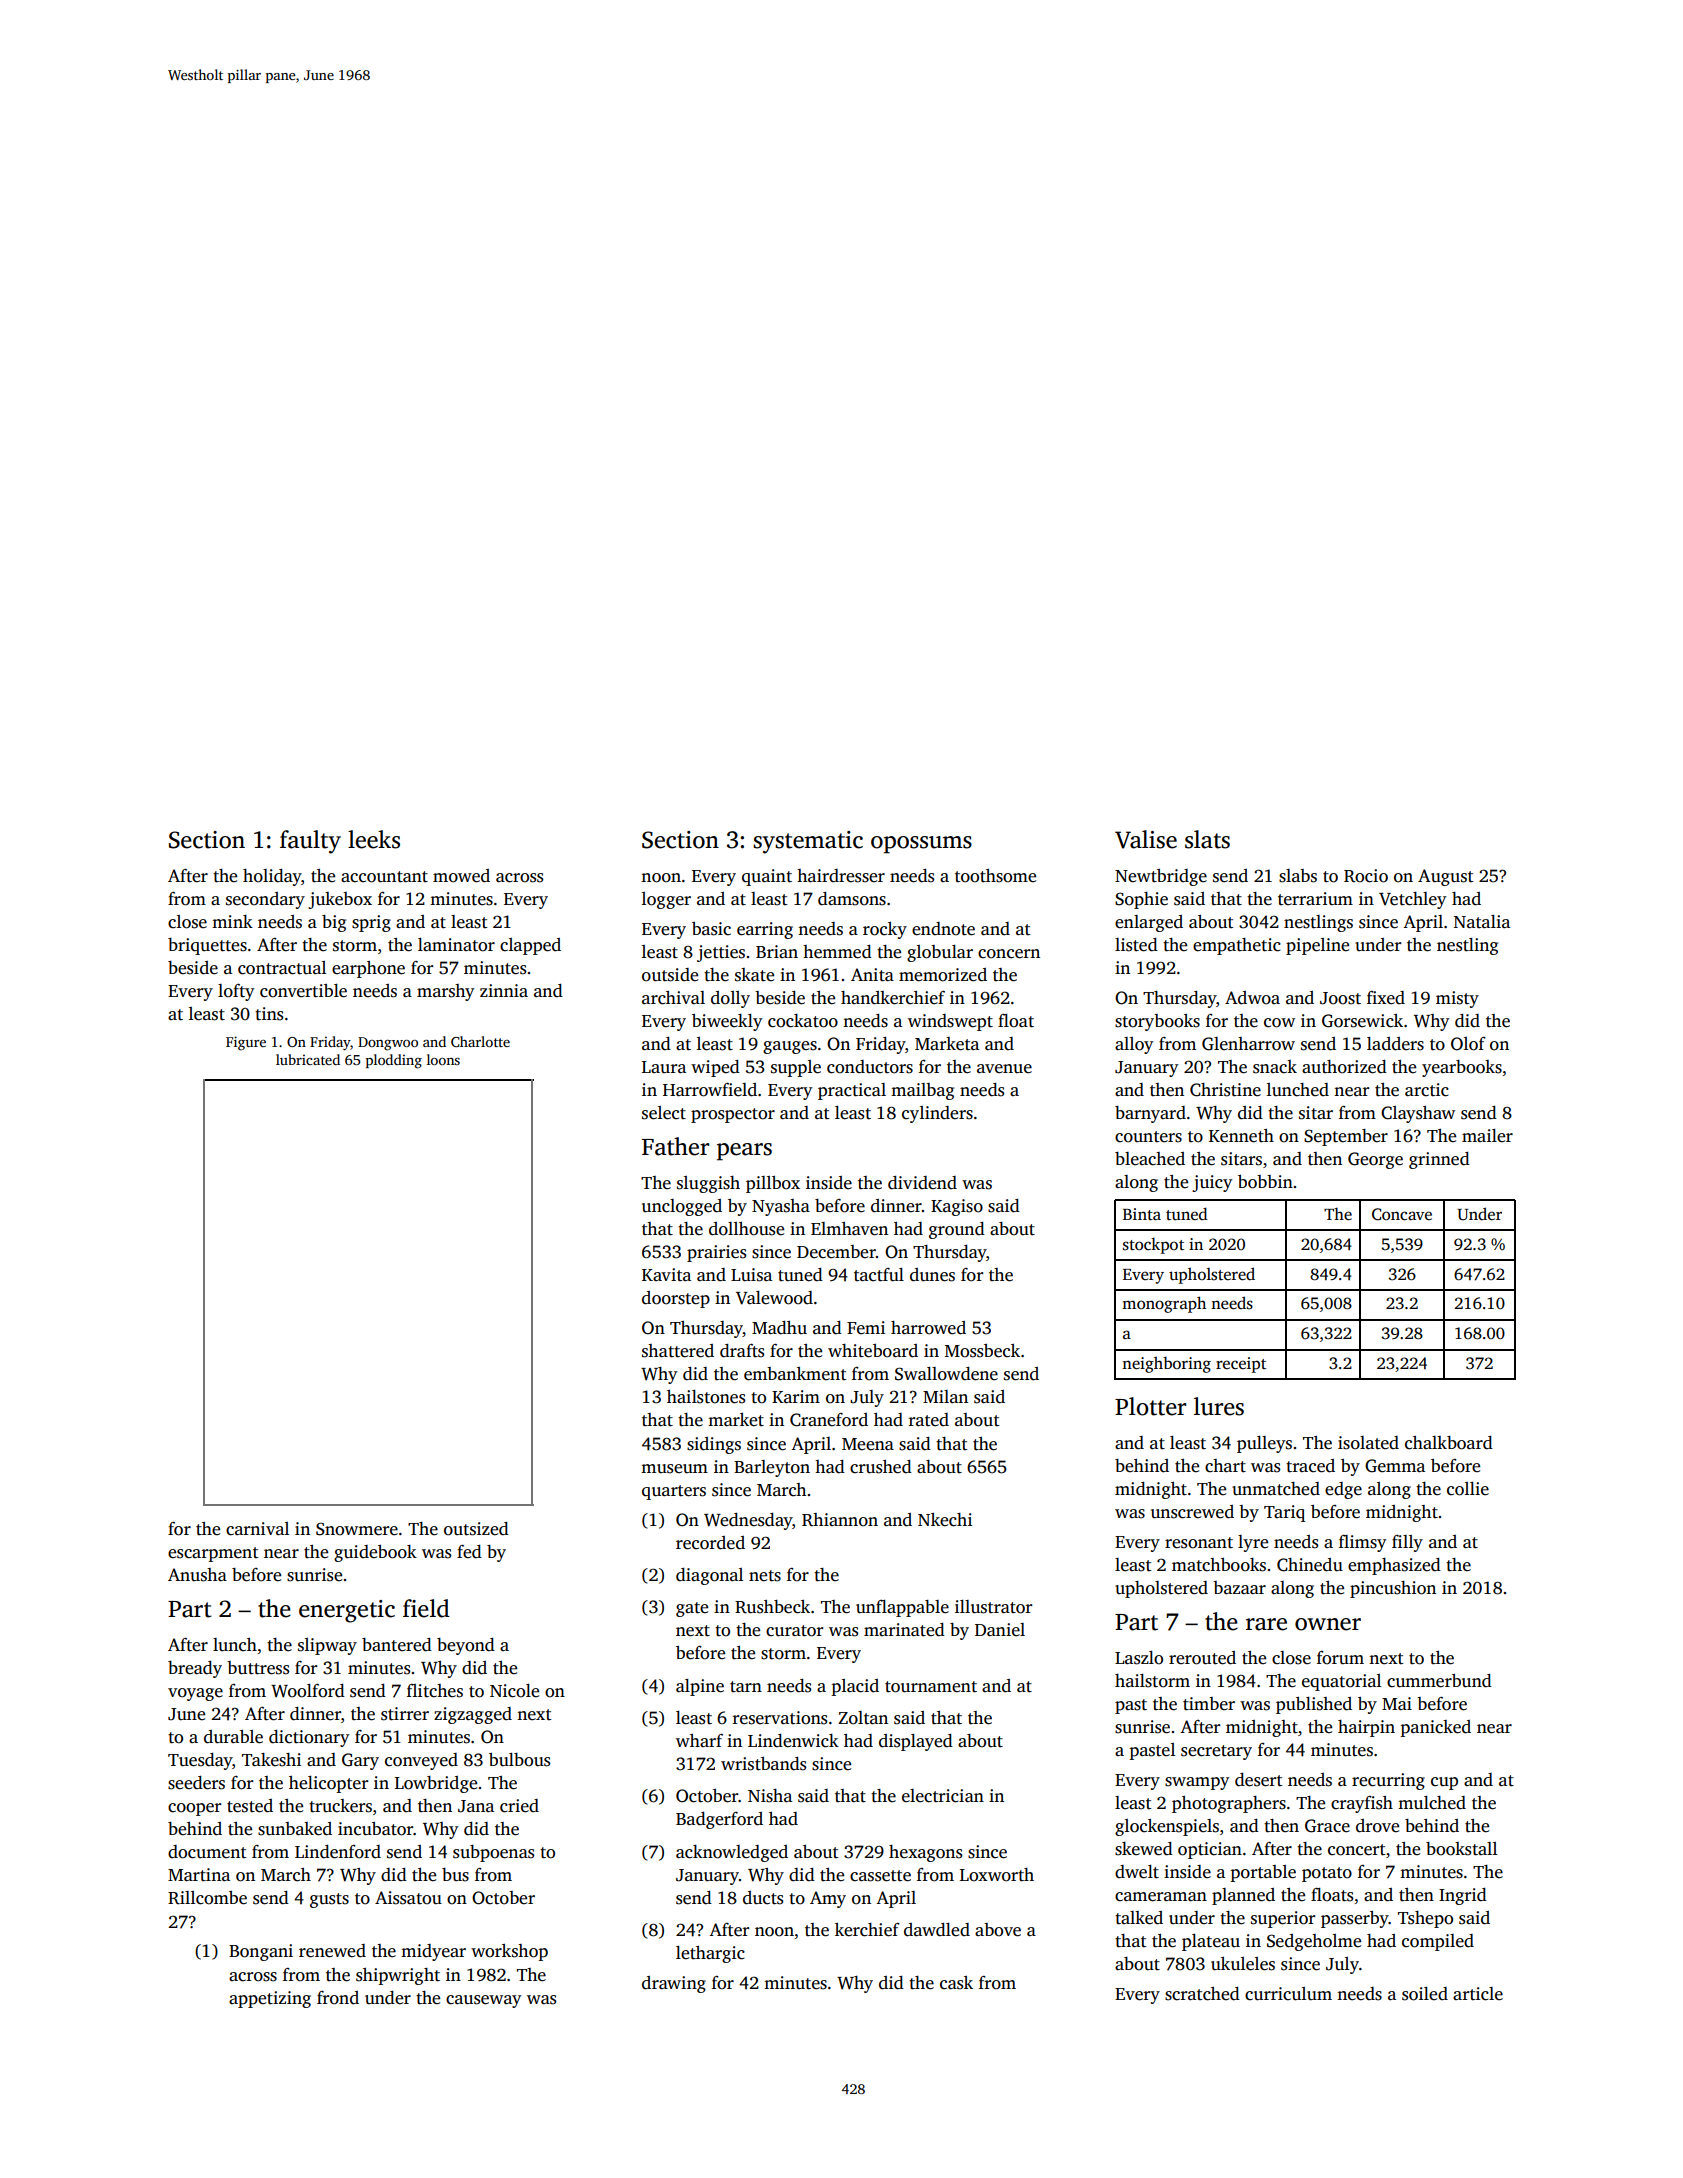 This image has height=2178, width=1683. Describe the element at coordinates (308, 1059) in the image. I see `lubricated` at that location.
